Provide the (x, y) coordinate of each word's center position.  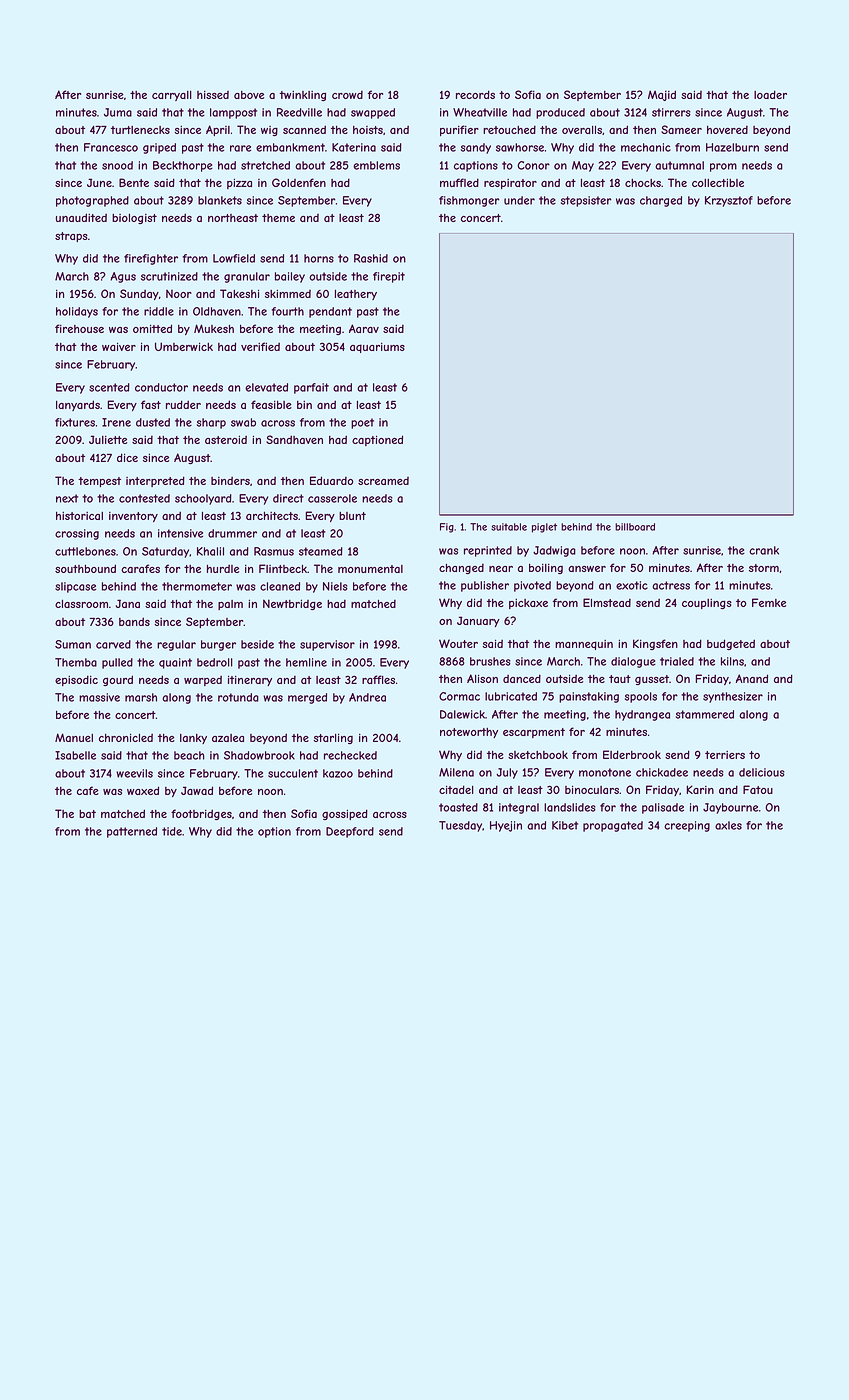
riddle (159, 311)
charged (661, 201)
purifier (459, 130)
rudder (183, 404)
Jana (128, 603)
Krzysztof (729, 201)
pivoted (532, 586)
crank (764, 550)
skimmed (288, 293)
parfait (311, 388)
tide (172, 831)
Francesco (111, 147)
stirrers (671, 112)
